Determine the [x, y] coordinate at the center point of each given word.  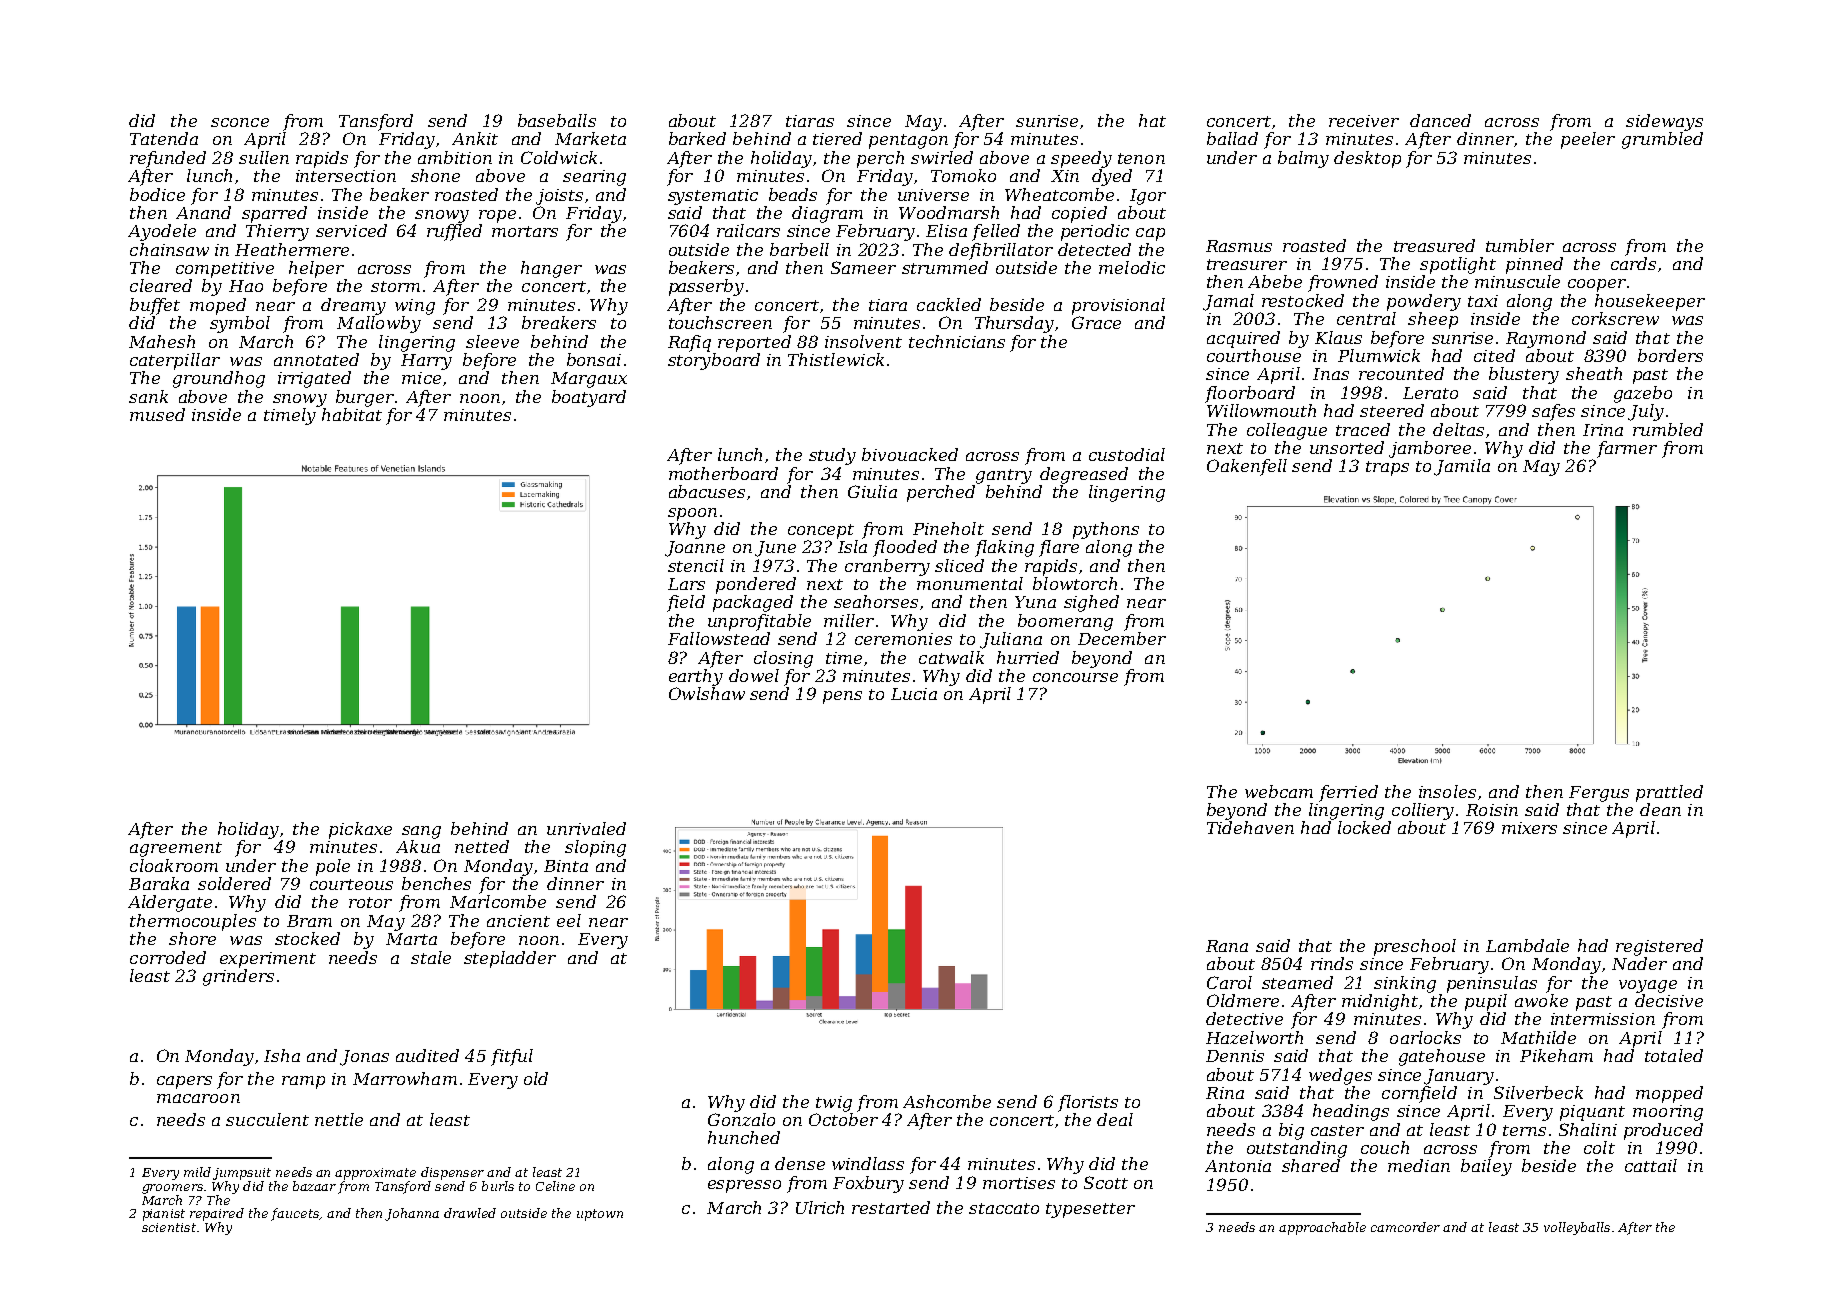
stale [431, 957]
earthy [696, 677]
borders [1670, 355]
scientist [169, 1227]
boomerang [1065, 622]
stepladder [510, 959]
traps [1387, 468]
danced [1440, 120]
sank [148, 396]
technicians [957, 341]
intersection [346, 176]
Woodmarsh [949, 212]
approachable [1322, 1228]
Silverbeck [1538, 1092]
